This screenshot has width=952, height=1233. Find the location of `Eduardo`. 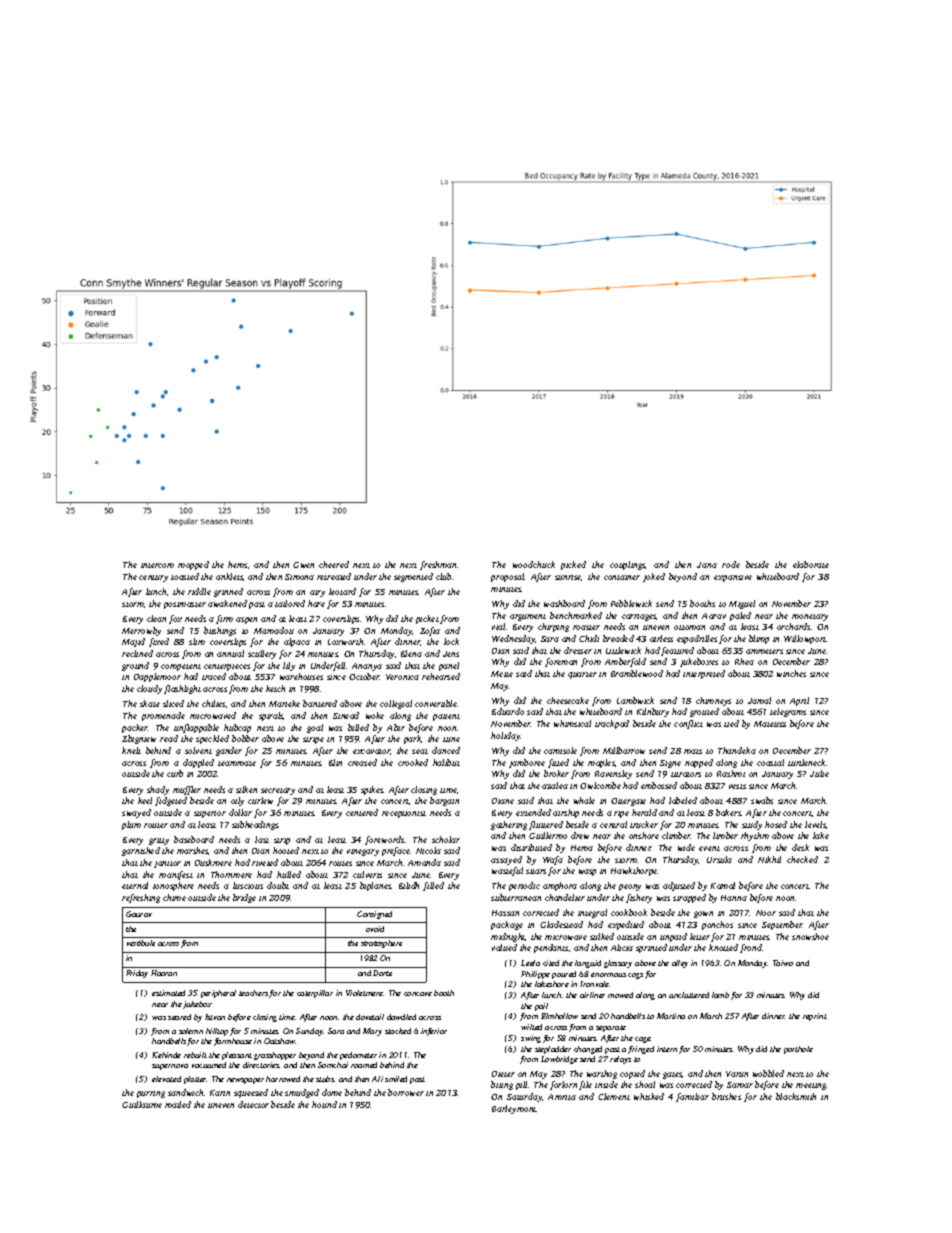

Eduardo is located at coordinates (508, 711).
